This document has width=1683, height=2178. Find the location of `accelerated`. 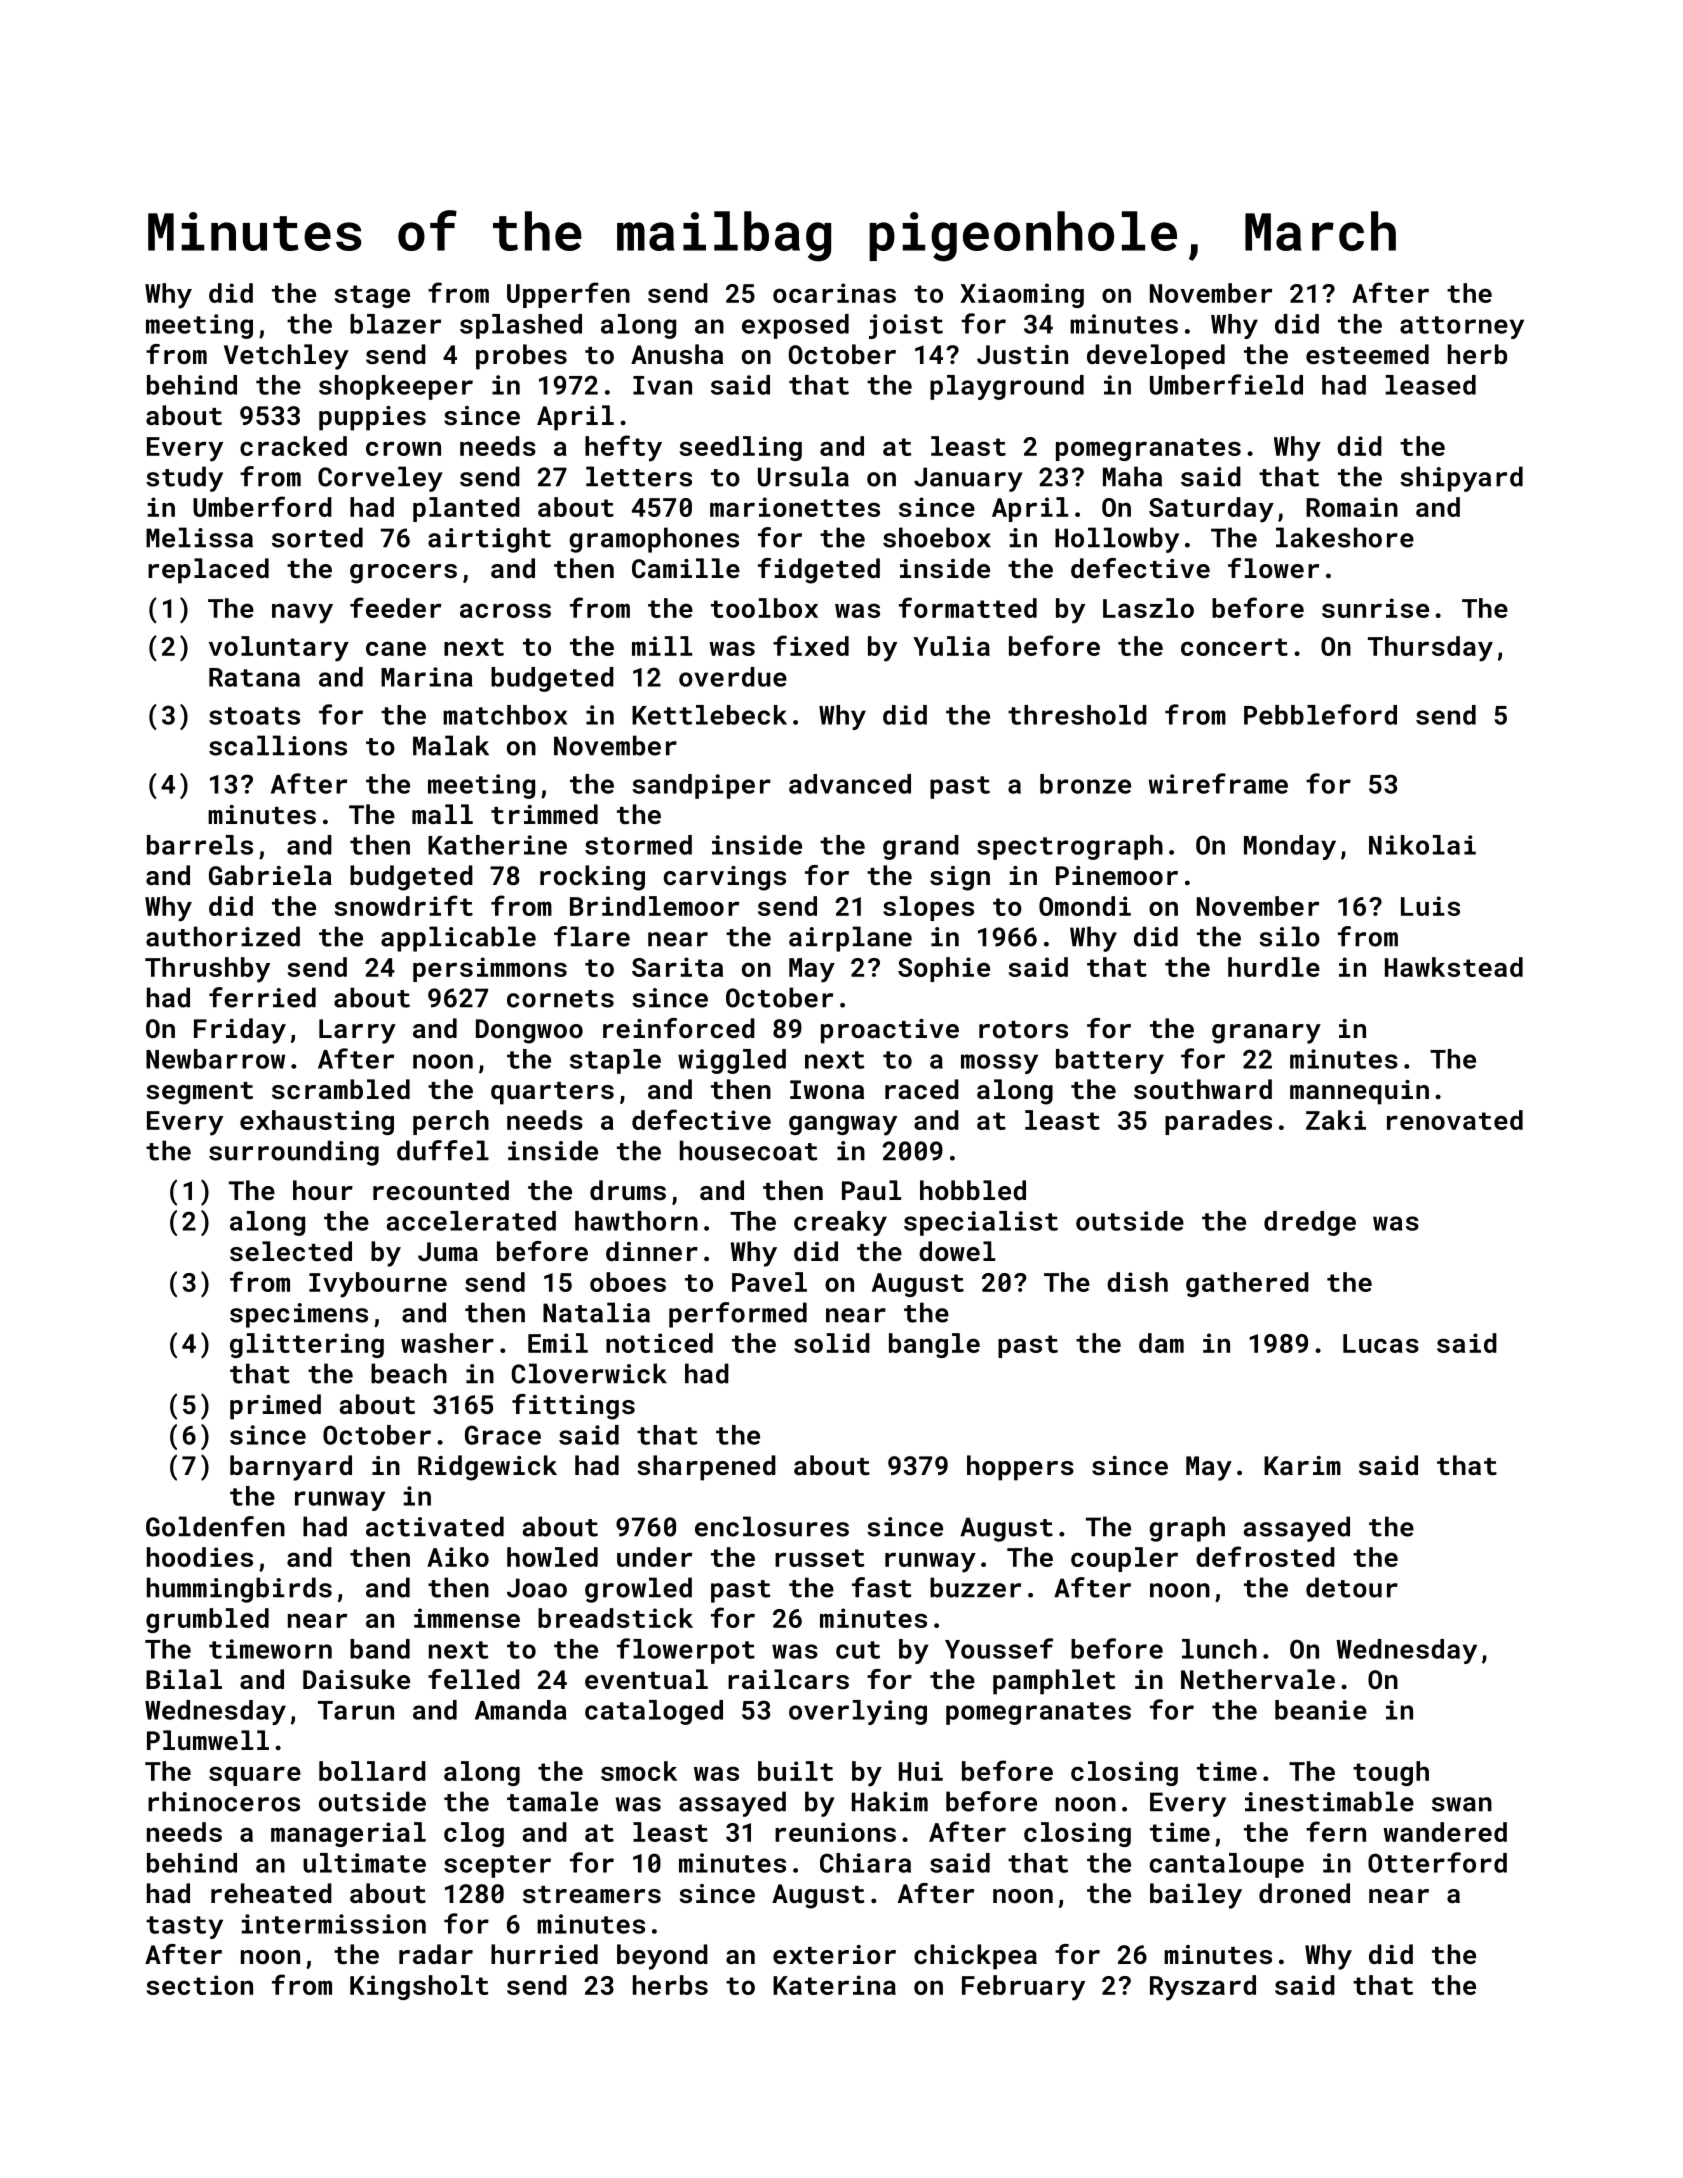

accelerated is located at coordinates (471, 1221).
